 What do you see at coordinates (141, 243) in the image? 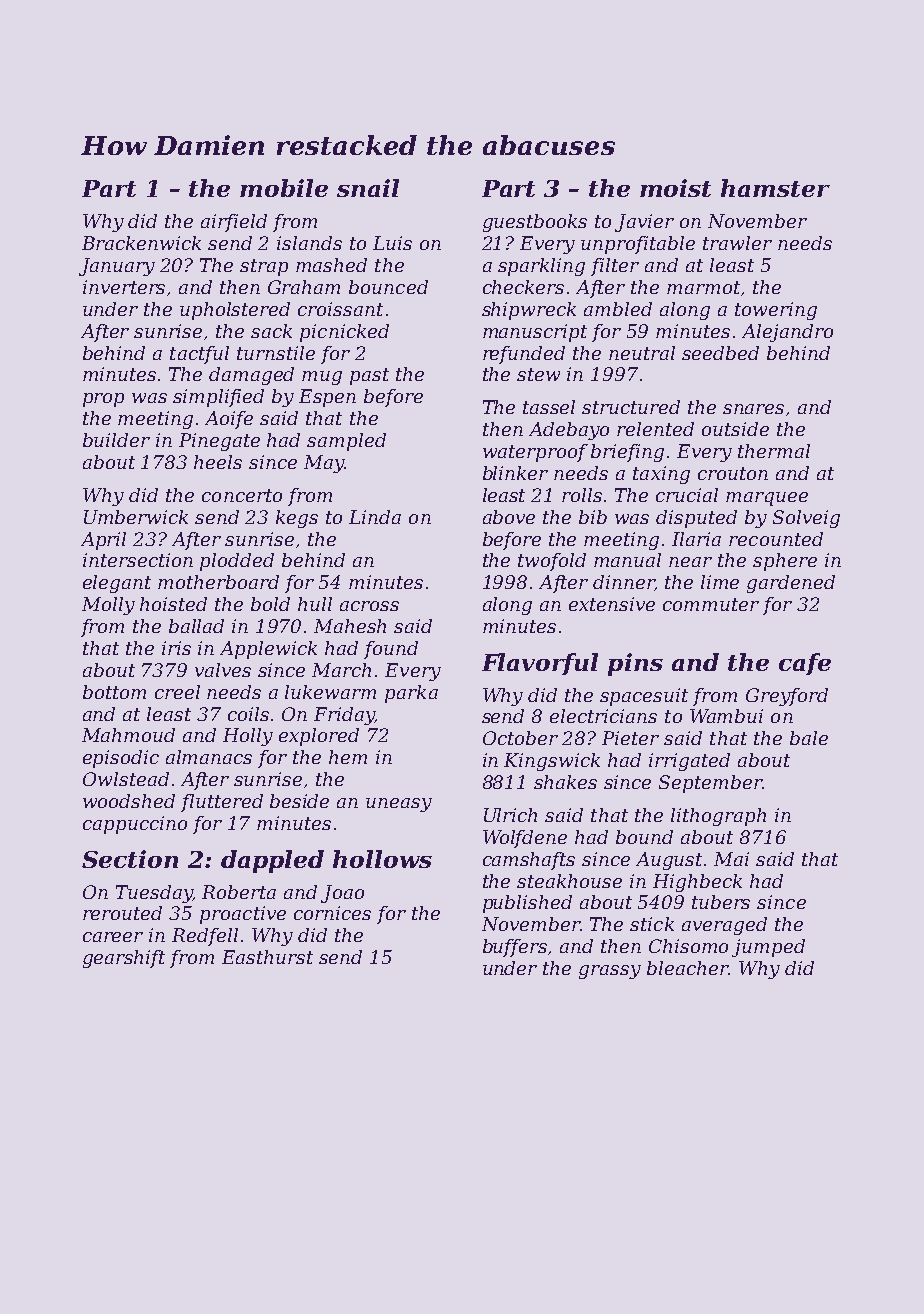
I see `Brackenwick` at bounding box center [141, 243].
